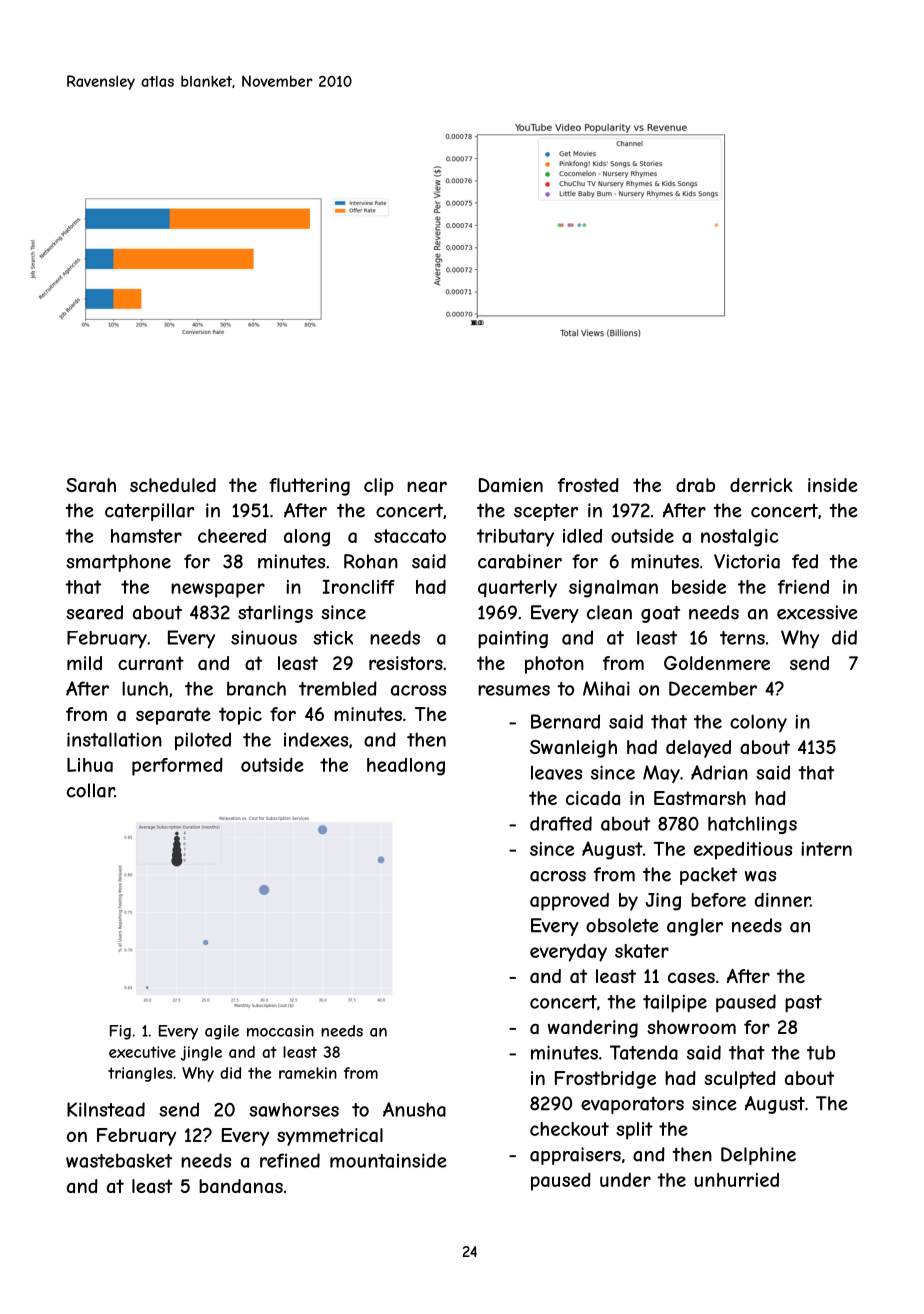  Describe the element at coordinates (264, 637) in the image. I see `sinuous` at that location.
